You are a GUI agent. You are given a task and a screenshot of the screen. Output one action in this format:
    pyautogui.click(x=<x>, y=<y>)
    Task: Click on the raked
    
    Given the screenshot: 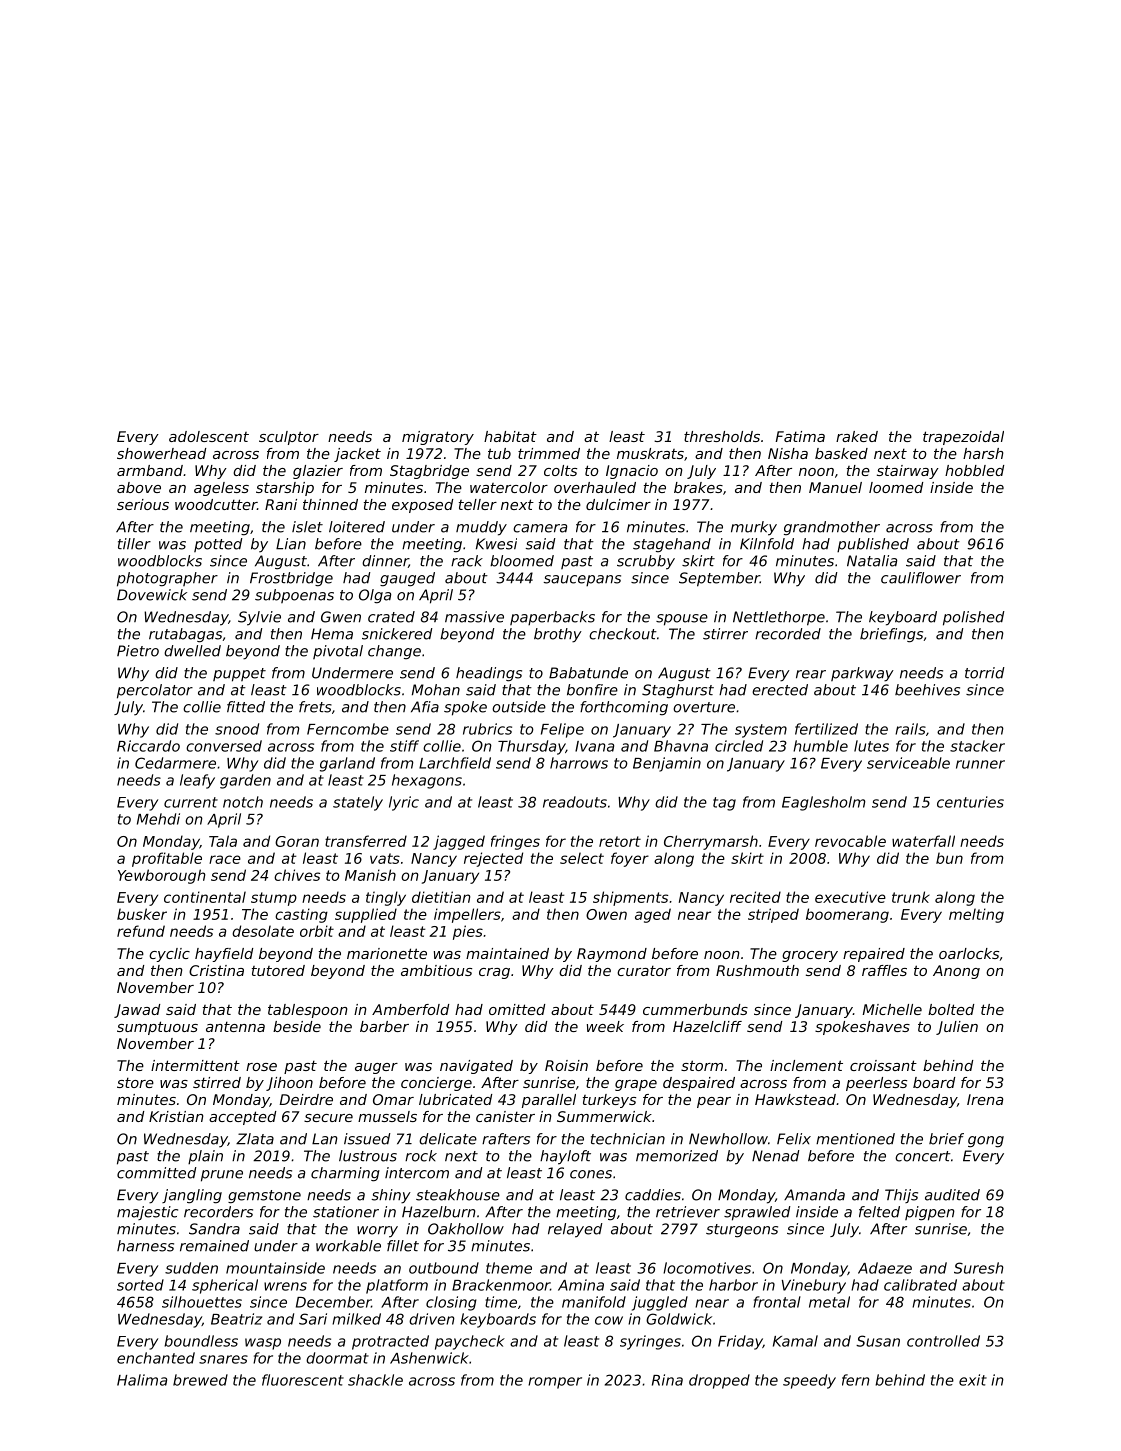 What is the action you would take?
    pyautogui.click(x=857, y=436)
